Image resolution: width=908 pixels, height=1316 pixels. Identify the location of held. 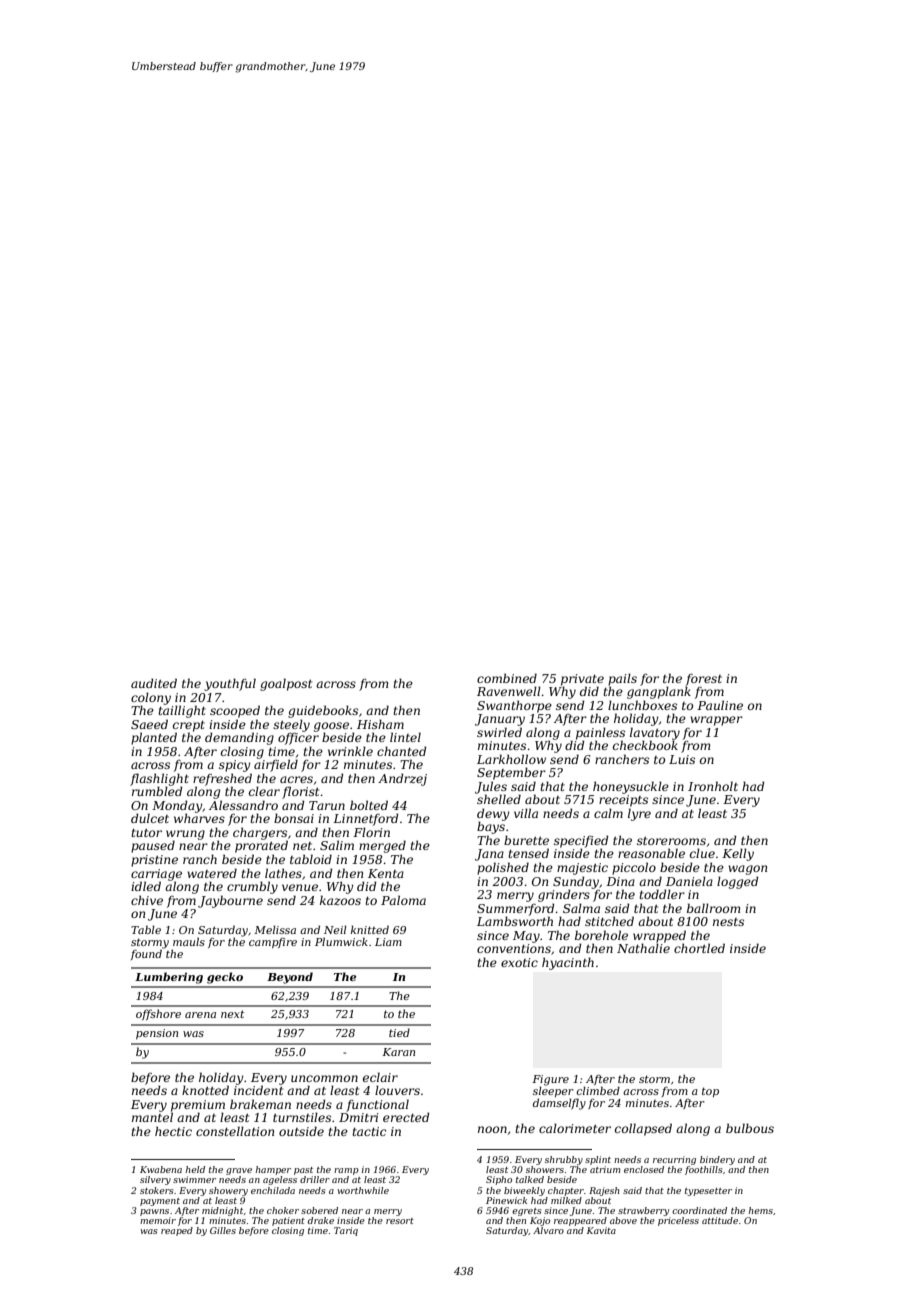
(195, 1169).
